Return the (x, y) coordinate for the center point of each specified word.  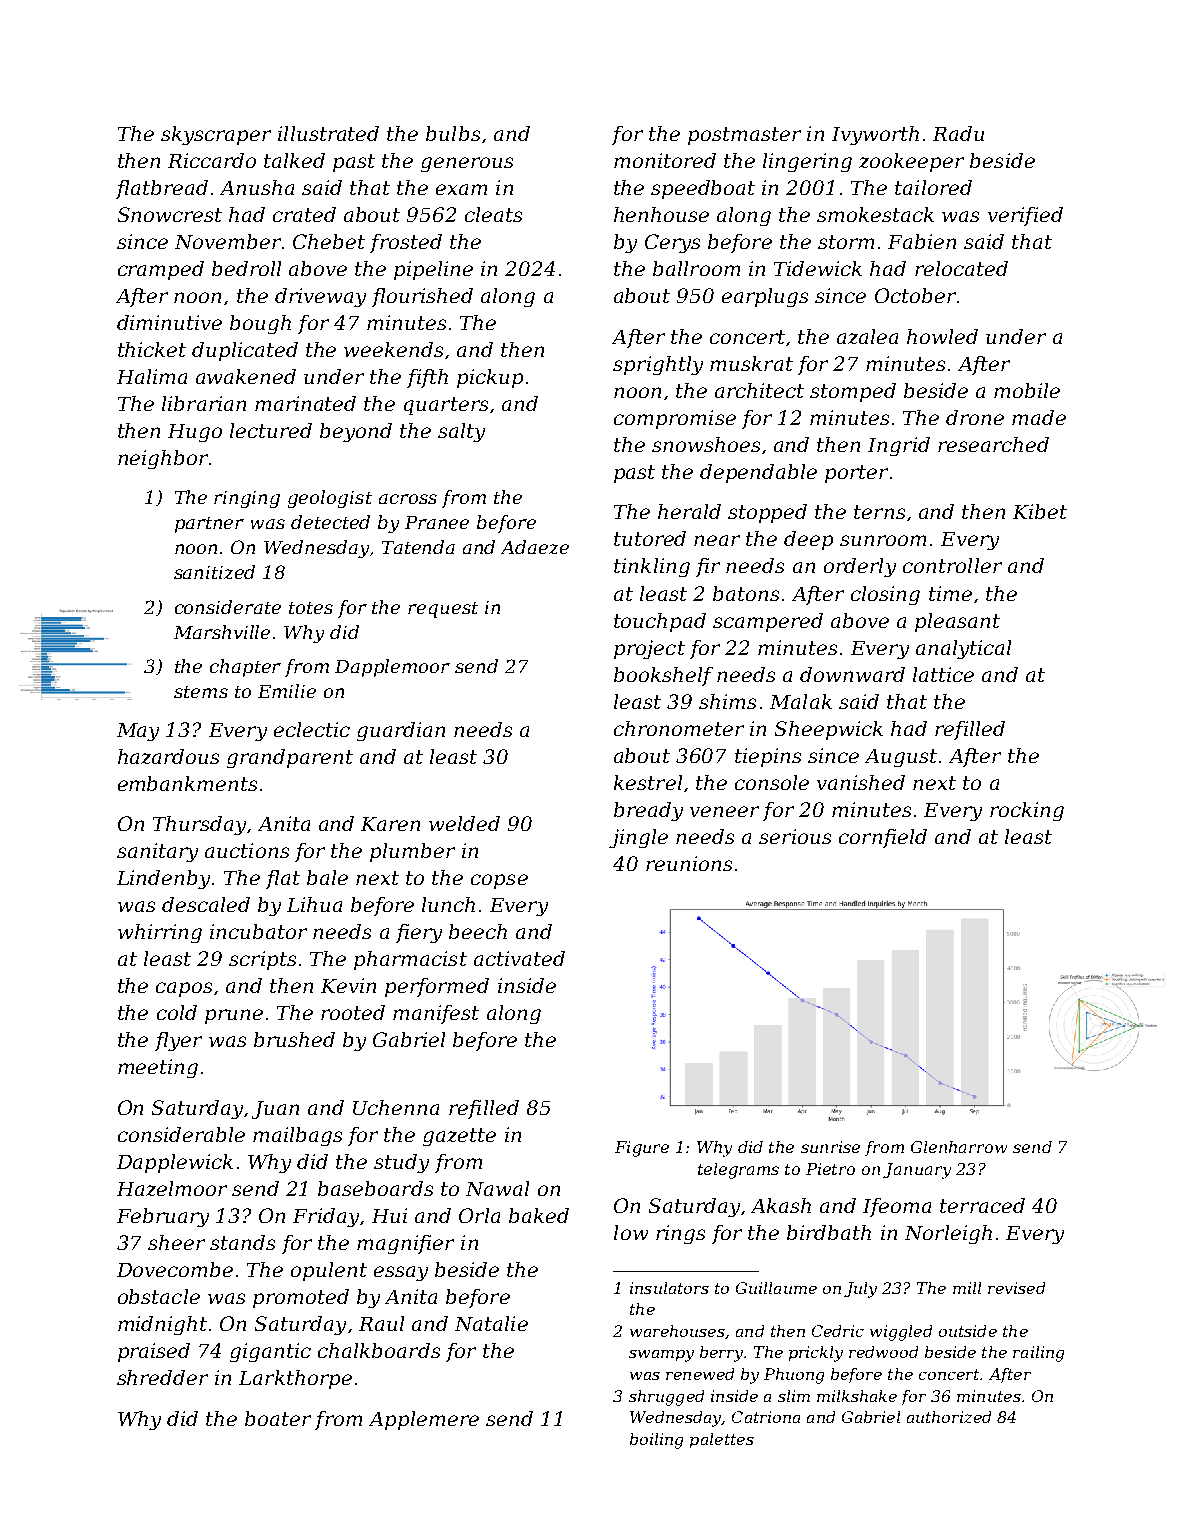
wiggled (901, 1333)
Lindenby (163, 879)
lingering (807, 162)
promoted (301, 1298)
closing (885, 595)
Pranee (437, 522)
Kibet (1040, 511)
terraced (982, 1205)
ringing (247, 499)
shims (727, 701)
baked (539, 1215)
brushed (294, 1039)
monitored (665, 160)
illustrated (328, 133)
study (401, 1163)
